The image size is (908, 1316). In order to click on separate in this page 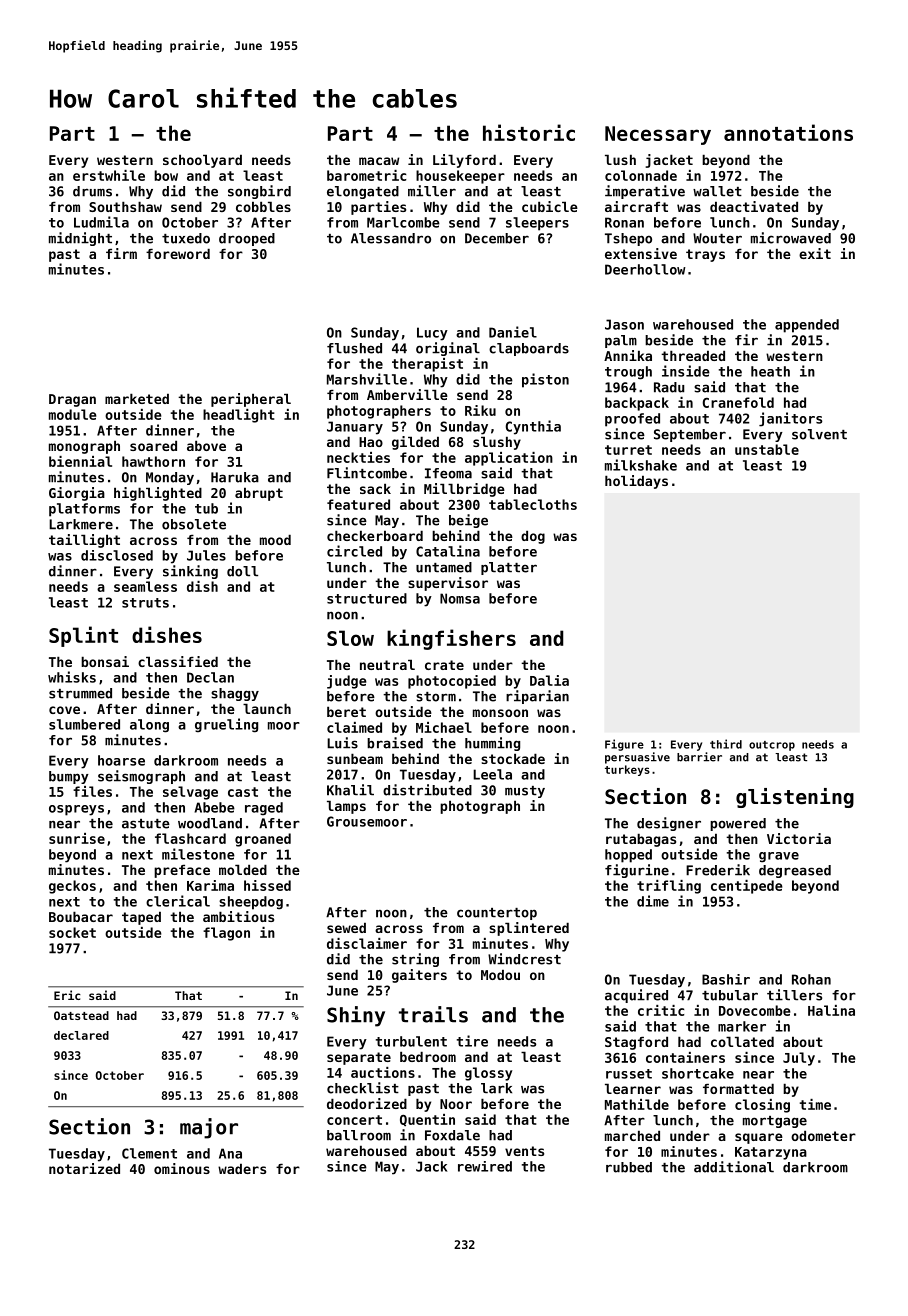, I will do `click(359, 1058)`.
